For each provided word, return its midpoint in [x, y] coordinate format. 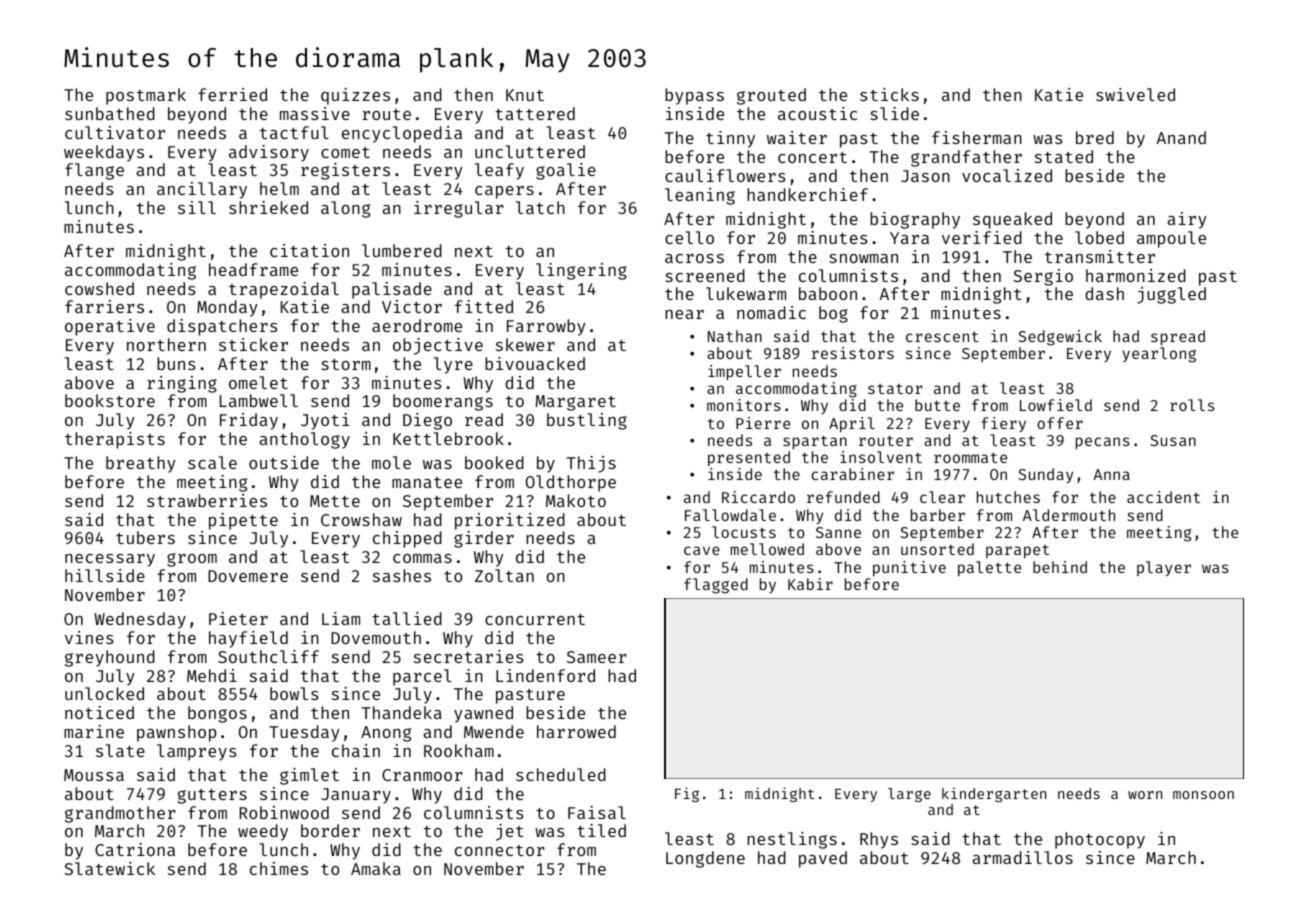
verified [982, 237]
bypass [694, 96]
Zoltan [504, 575]
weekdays [104, 153]
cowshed [99, 288]
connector [500, 850]
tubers [145, 537]
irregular [459, 209]
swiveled [1135, 94]
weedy [263, 832]
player [1164, 568]
